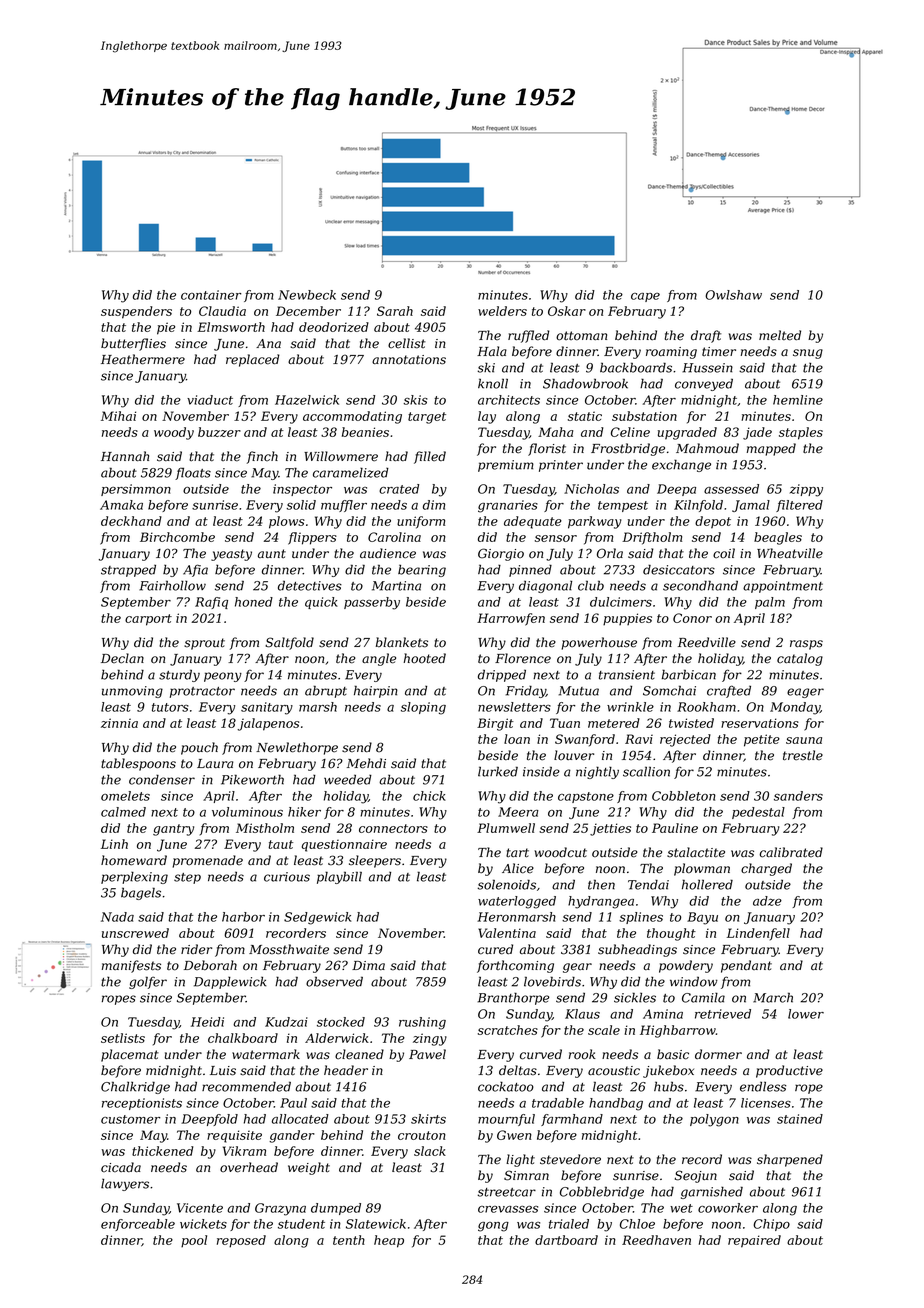 This image has height=1308, width=924. Describe the element at coordinates (301, 505) in the image. I see `solid` at that location.
